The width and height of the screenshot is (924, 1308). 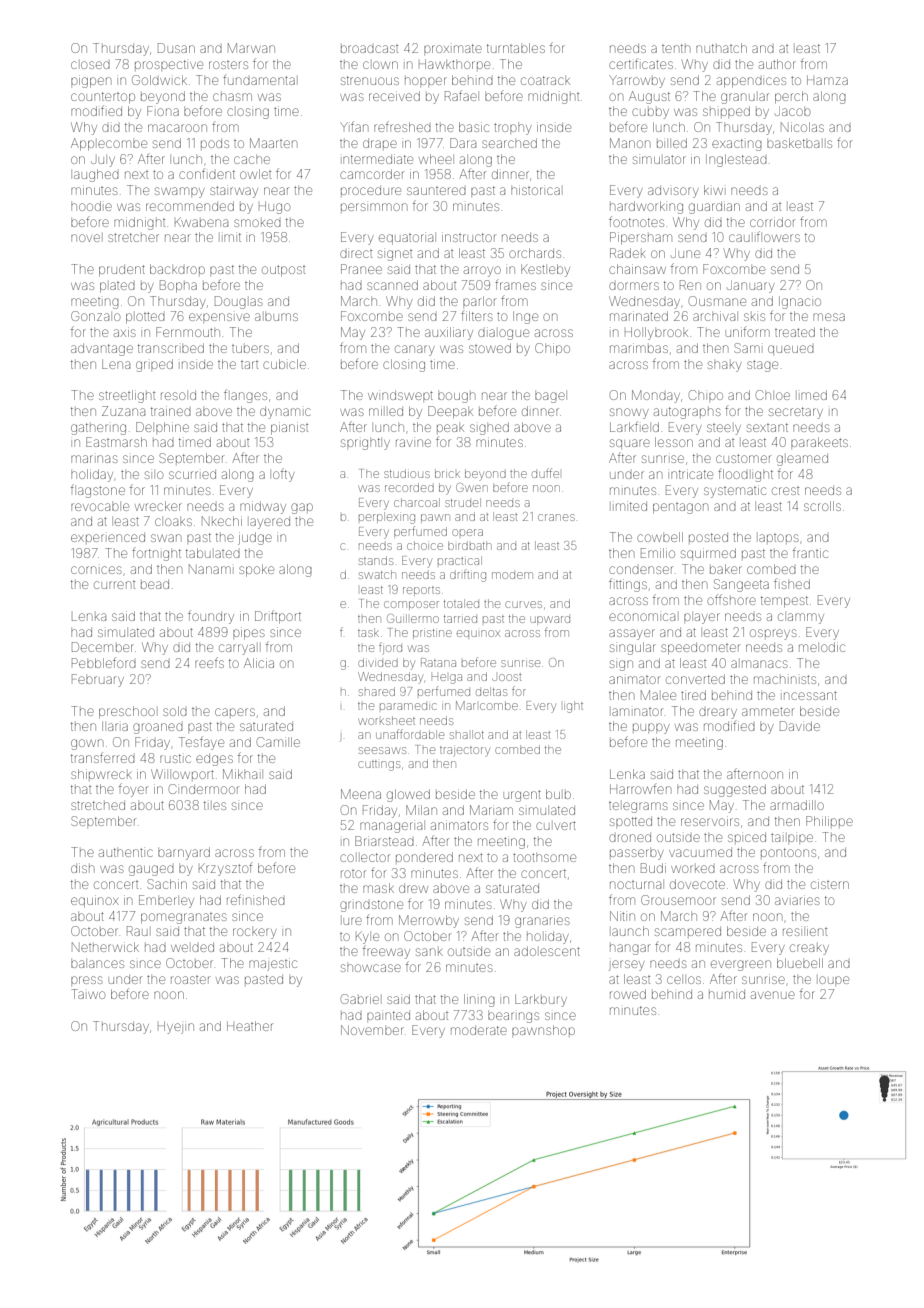 I want to click on lesson, so click(x=674, y=442).
